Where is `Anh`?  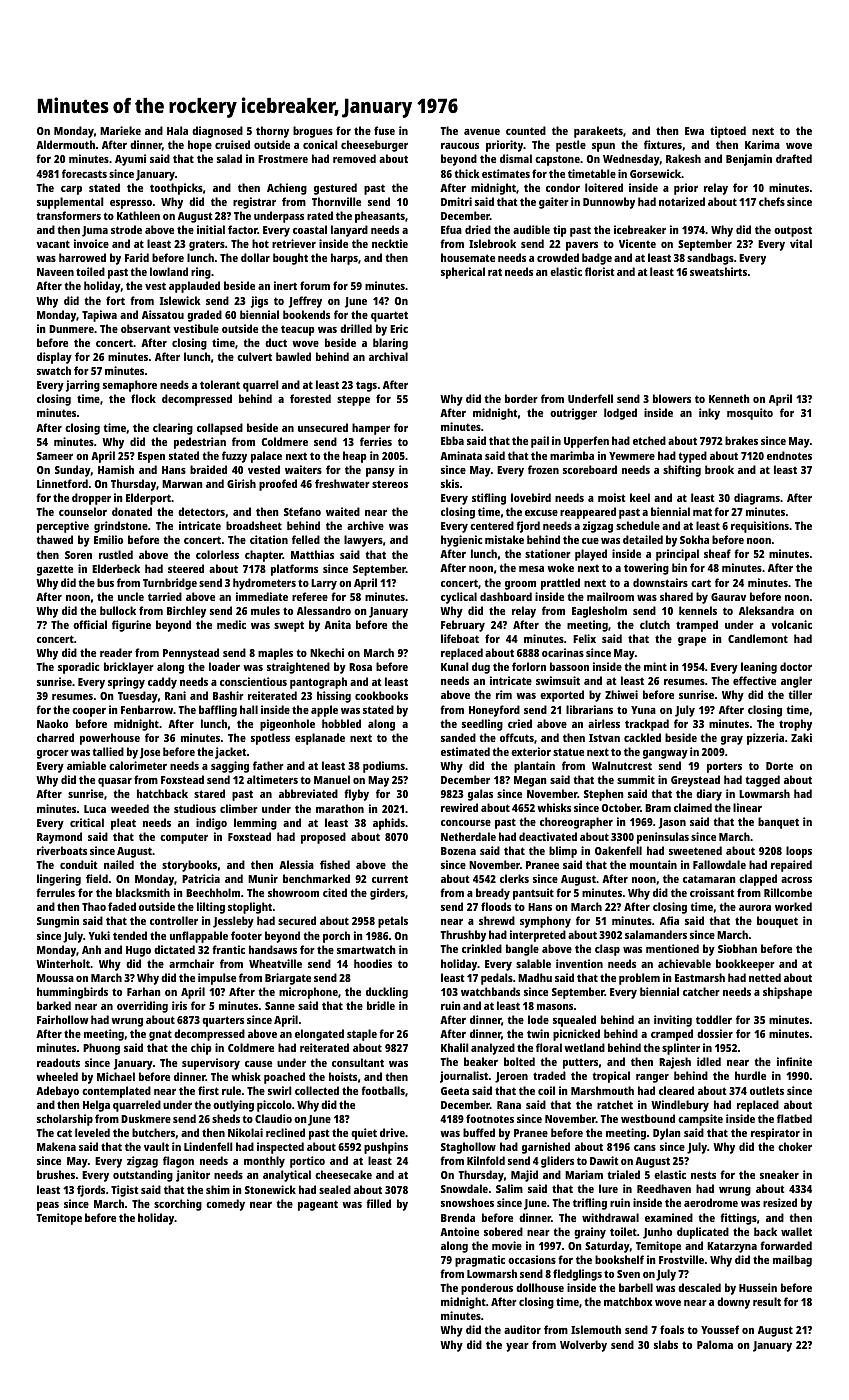
Anh is located at coordinates (91, 949).
